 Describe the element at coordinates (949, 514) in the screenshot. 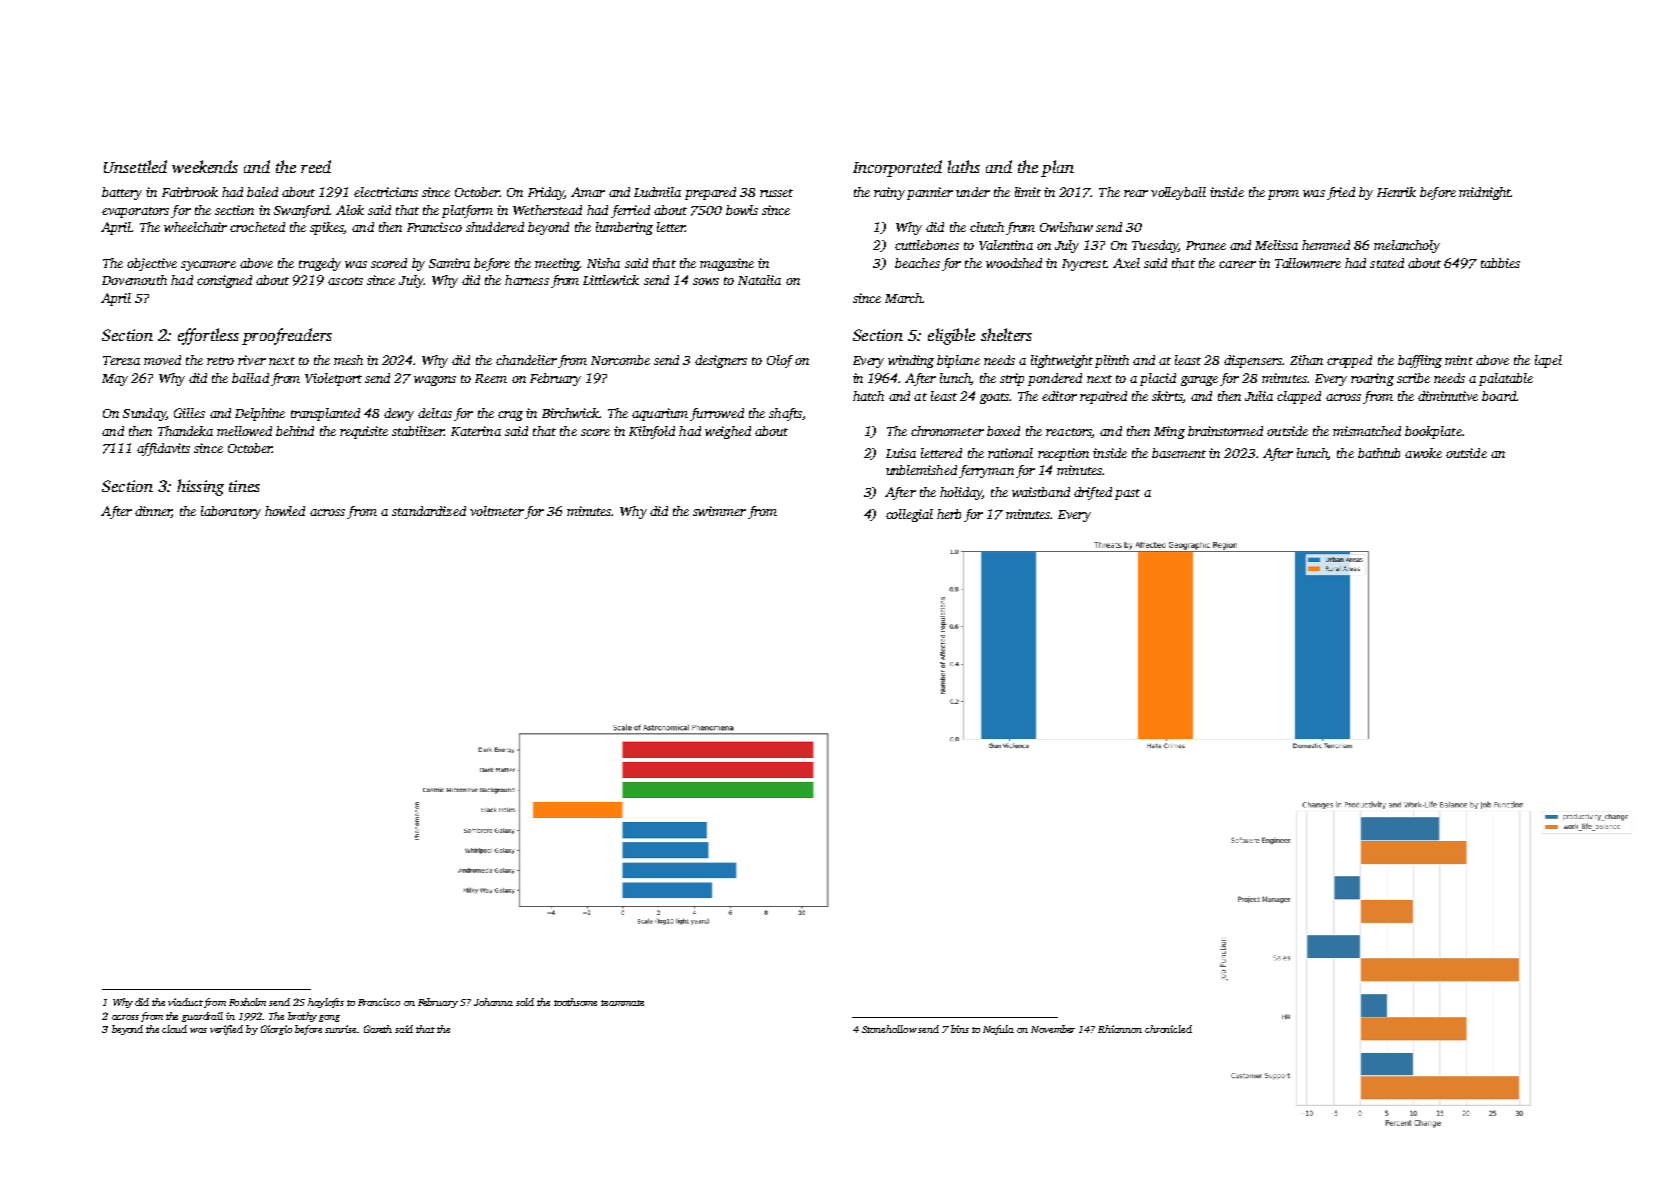

I see `herb` at that location.
